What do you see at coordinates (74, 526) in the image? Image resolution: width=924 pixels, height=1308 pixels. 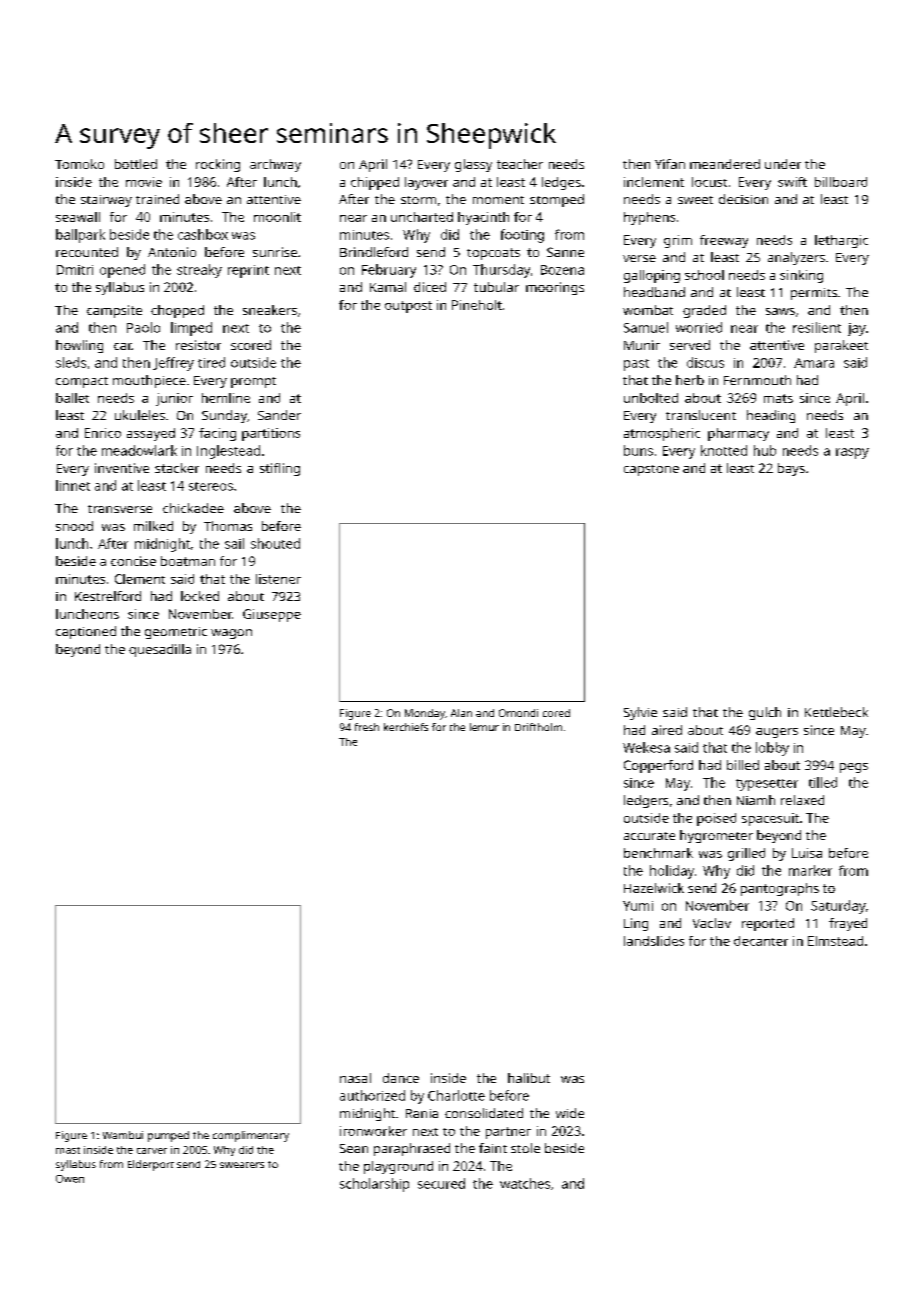 I see `snood` at bounding box center [74, 526].
